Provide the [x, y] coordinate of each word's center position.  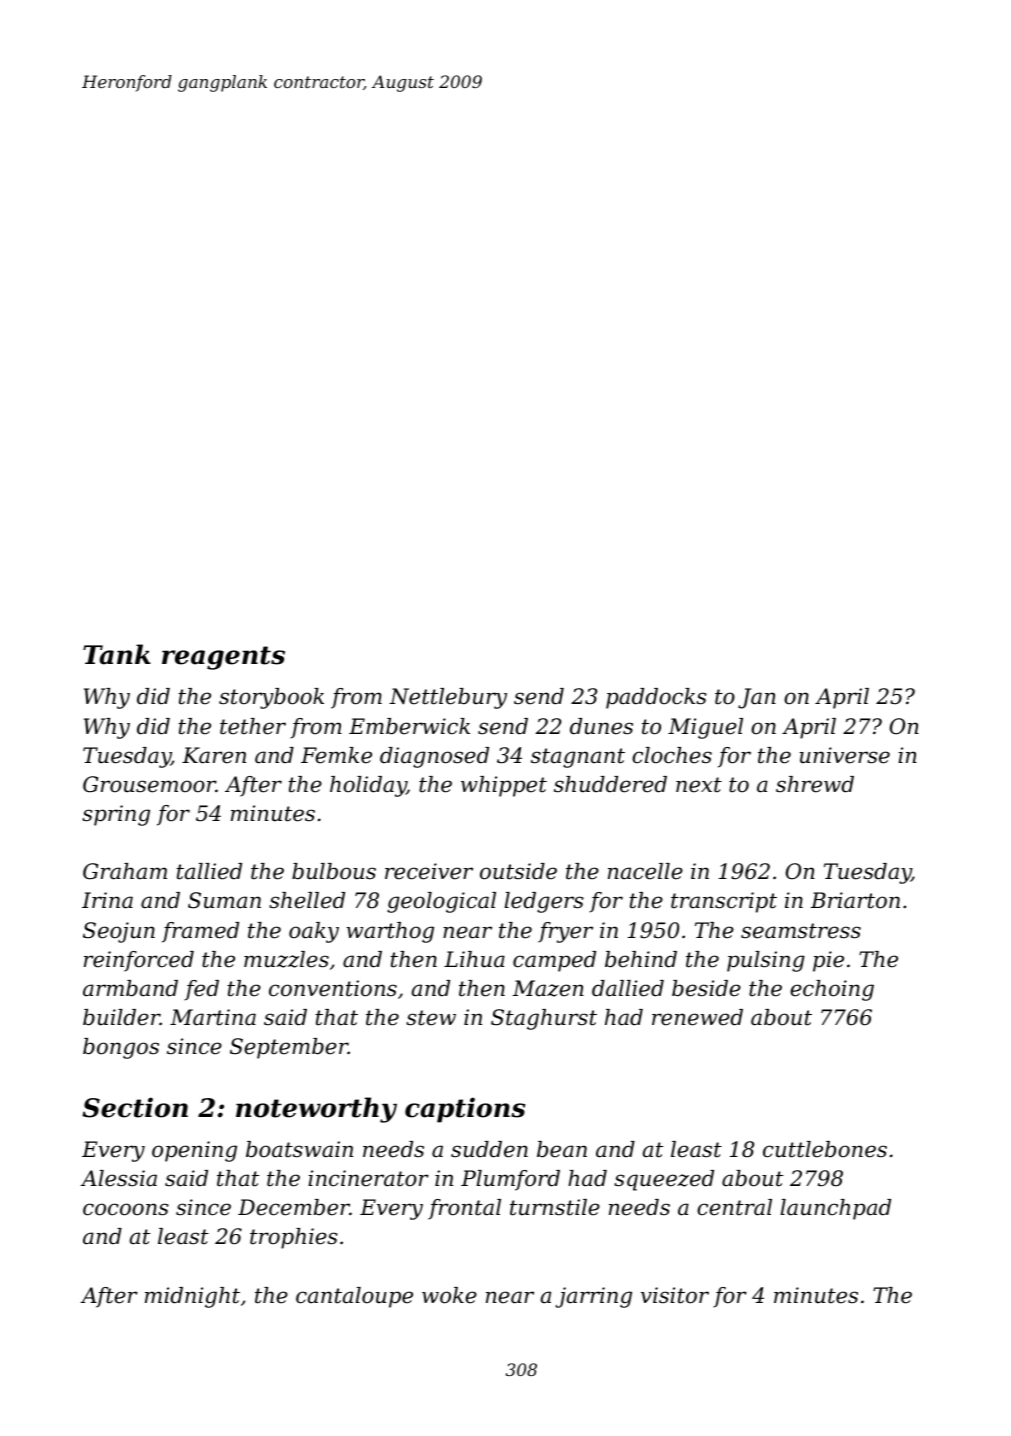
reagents [223, 658]
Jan [757, 698]
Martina [213, 1017]
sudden [489, 1149]
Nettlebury [448, 698]
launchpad [835, 1209]
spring [116, 815]
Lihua [474, 959]
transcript [724, 902]
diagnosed [434, 757]
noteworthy [316, 1110]
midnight [192, 1297]
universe [845, 755]
